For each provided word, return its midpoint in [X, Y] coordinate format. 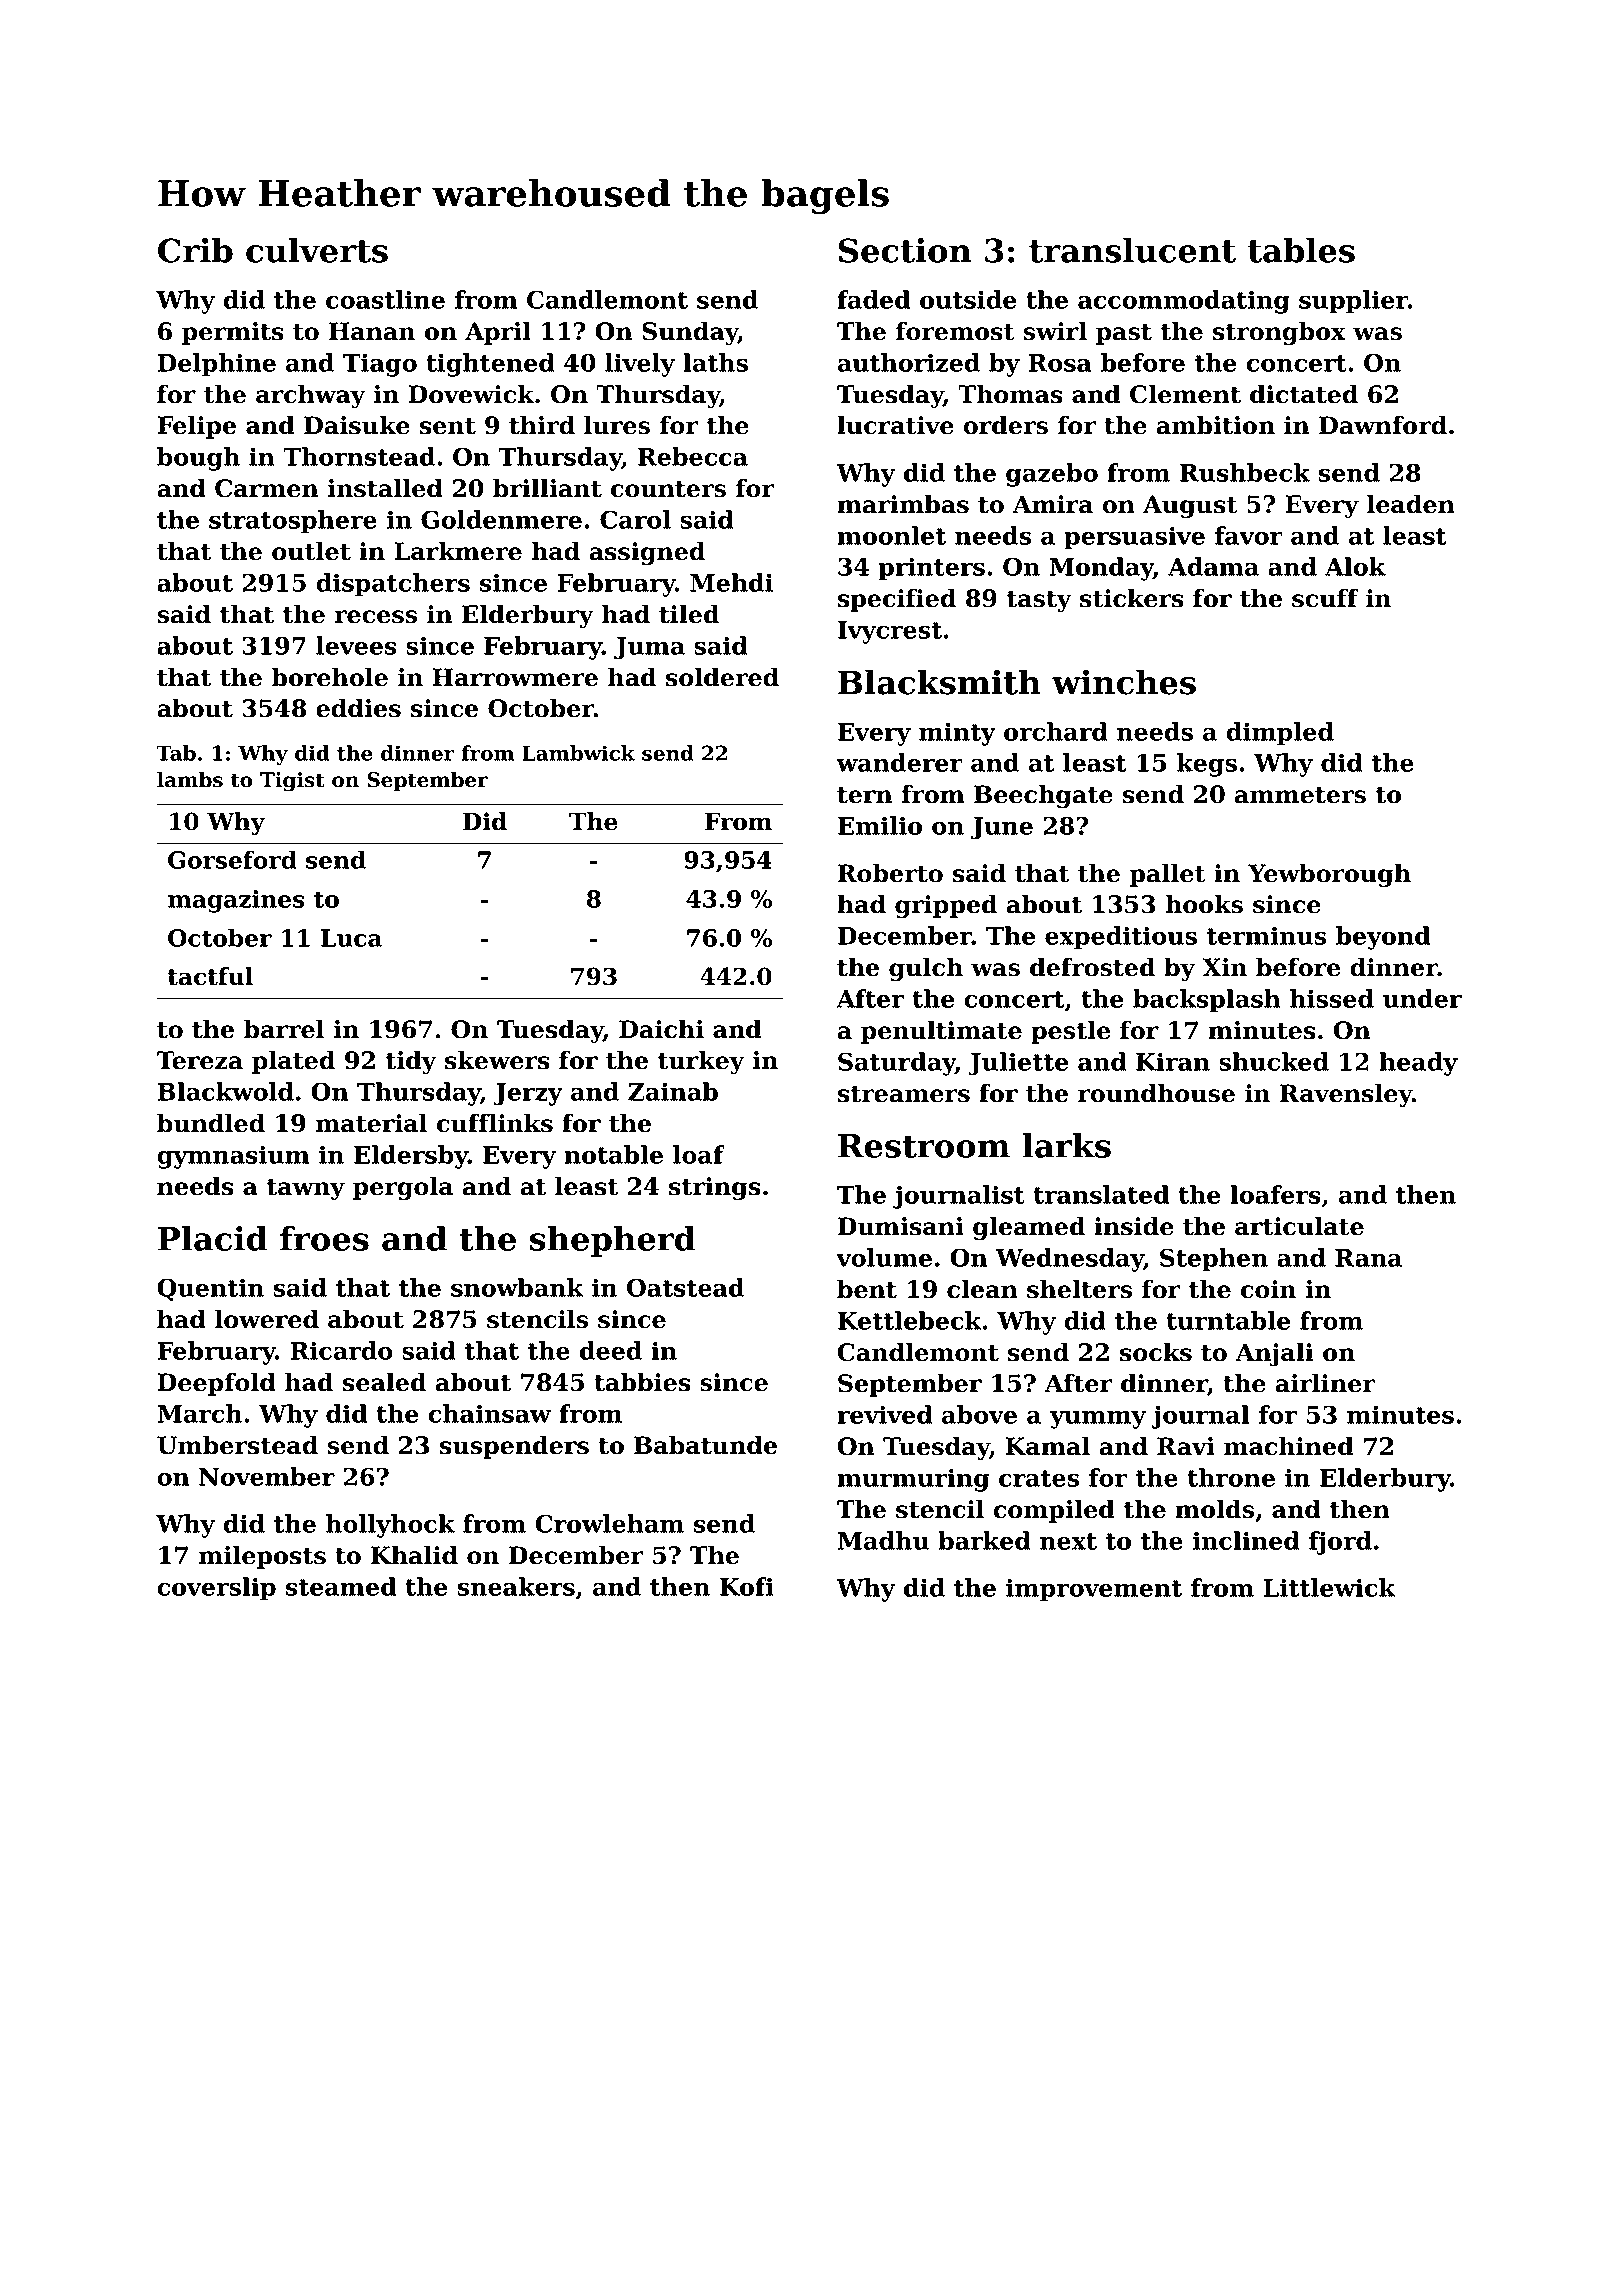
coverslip [216, 1589]
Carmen [267, 488]
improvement [1094, 1590]
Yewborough [1329, 875]
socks [1156, 1352]
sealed [384, 1382]
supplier [1353, 302]
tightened [490, 365]
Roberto [890, 873]
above [979, 1414]
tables [1301, 250]
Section [905, 250]
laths [715, 362]
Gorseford [232, 859]
